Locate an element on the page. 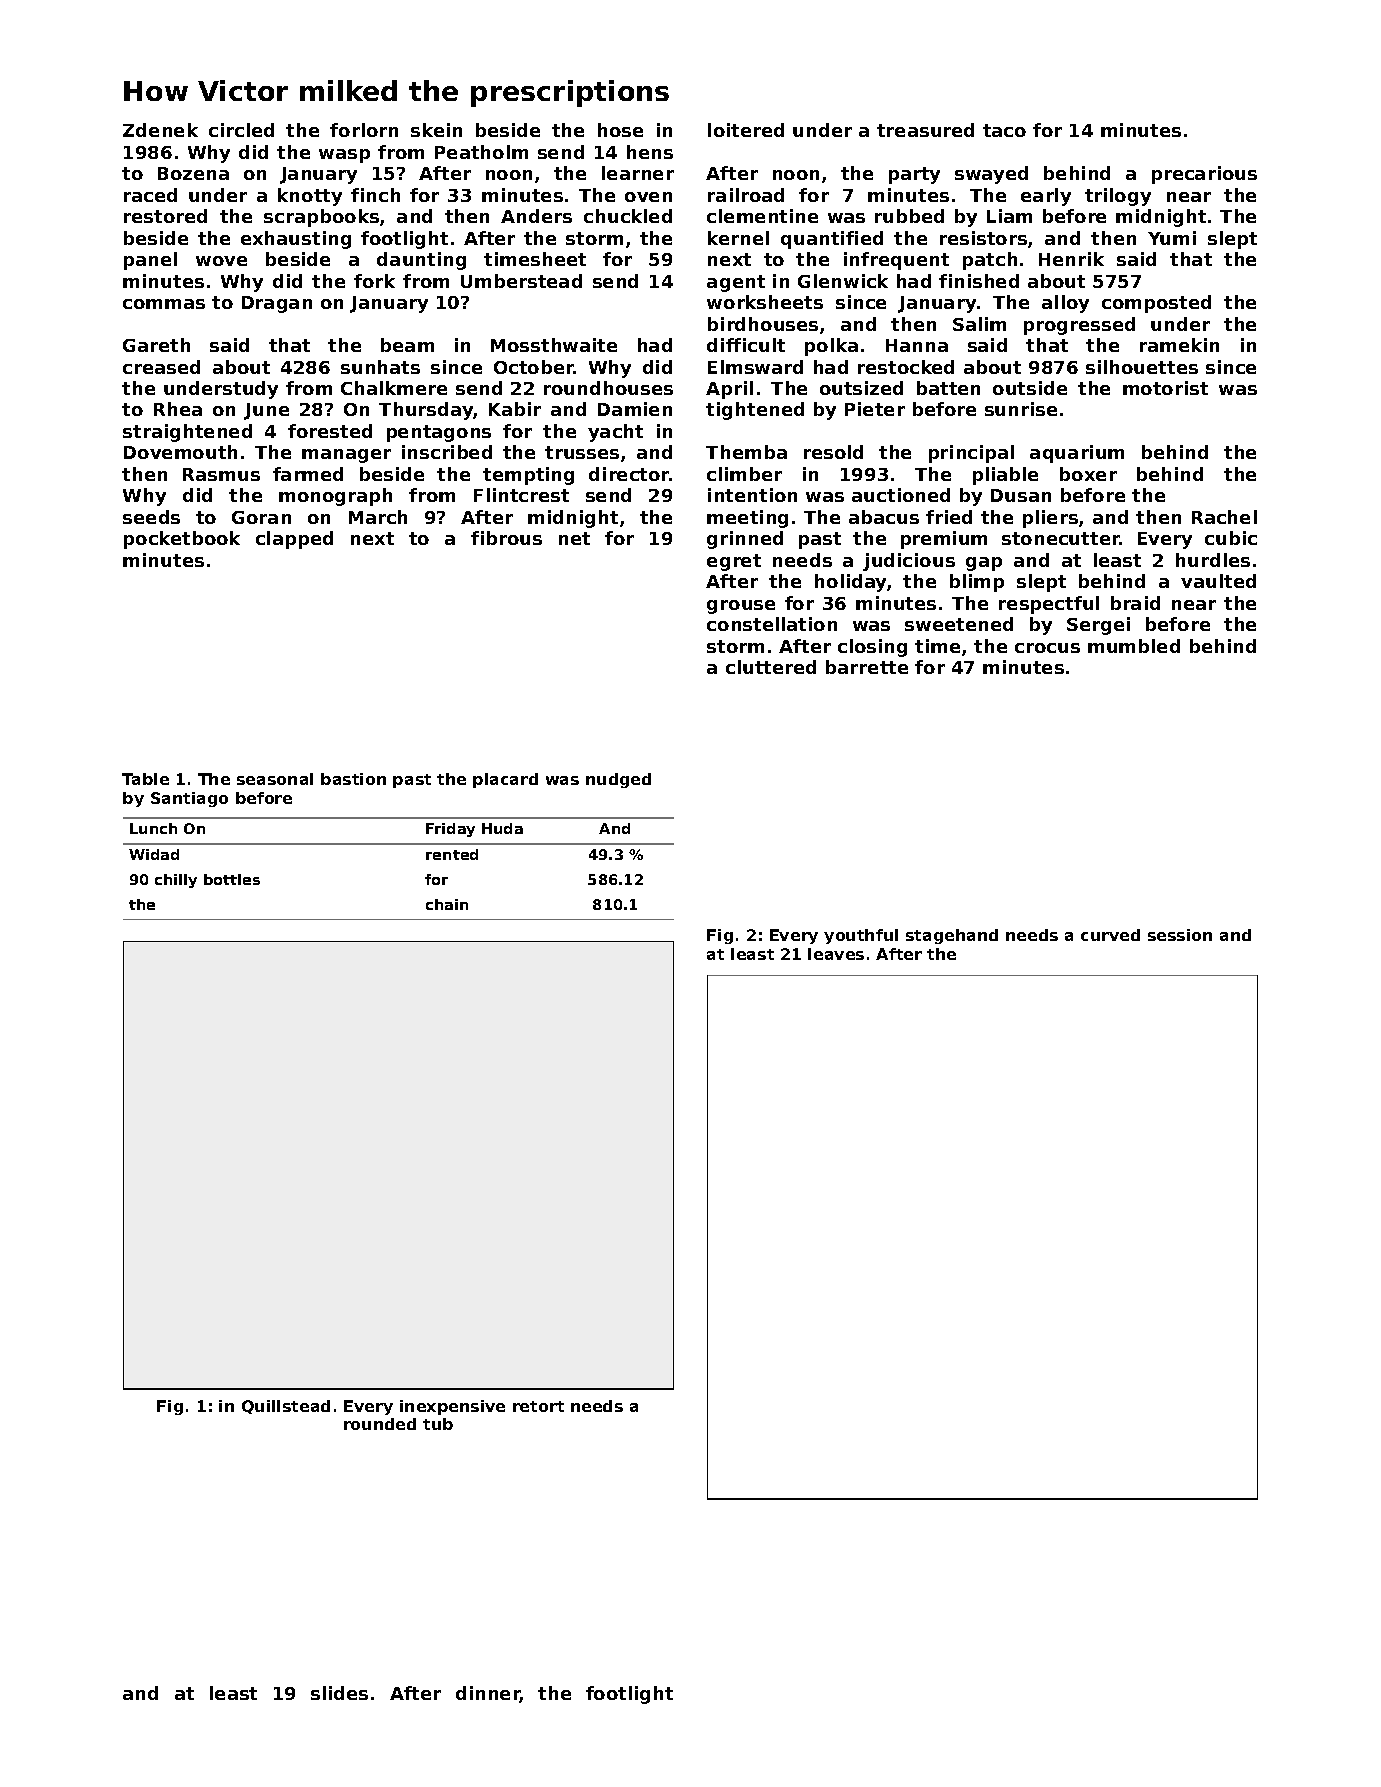 Image resolution: width=1381 pixels, height=1787 pixels. fried is located at coordinates (949, 517).
